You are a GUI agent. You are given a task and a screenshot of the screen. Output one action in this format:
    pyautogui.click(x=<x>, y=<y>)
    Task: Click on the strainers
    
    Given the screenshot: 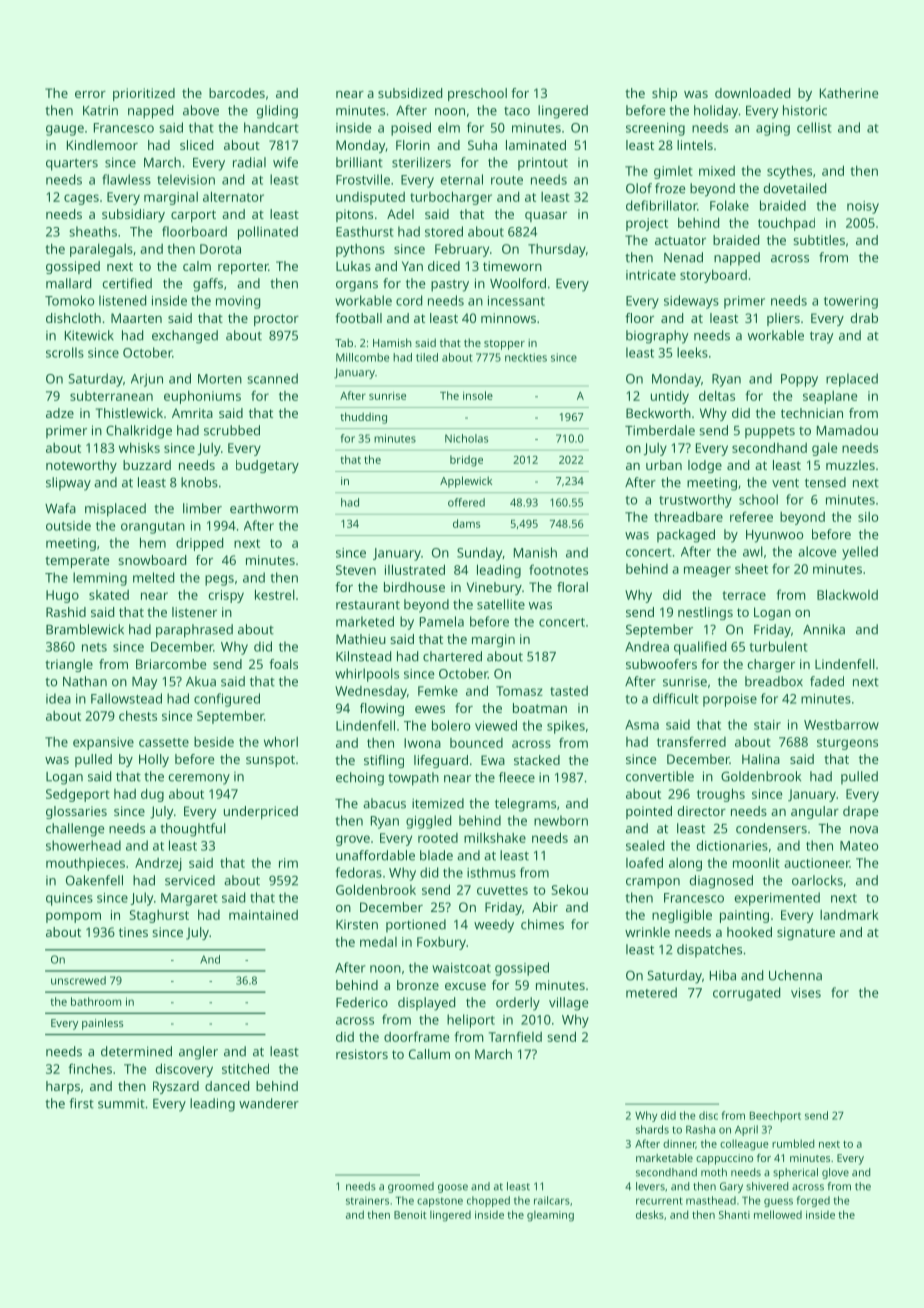 What is the action you would take?
    pyautogui.click(x=367, y=1201)
